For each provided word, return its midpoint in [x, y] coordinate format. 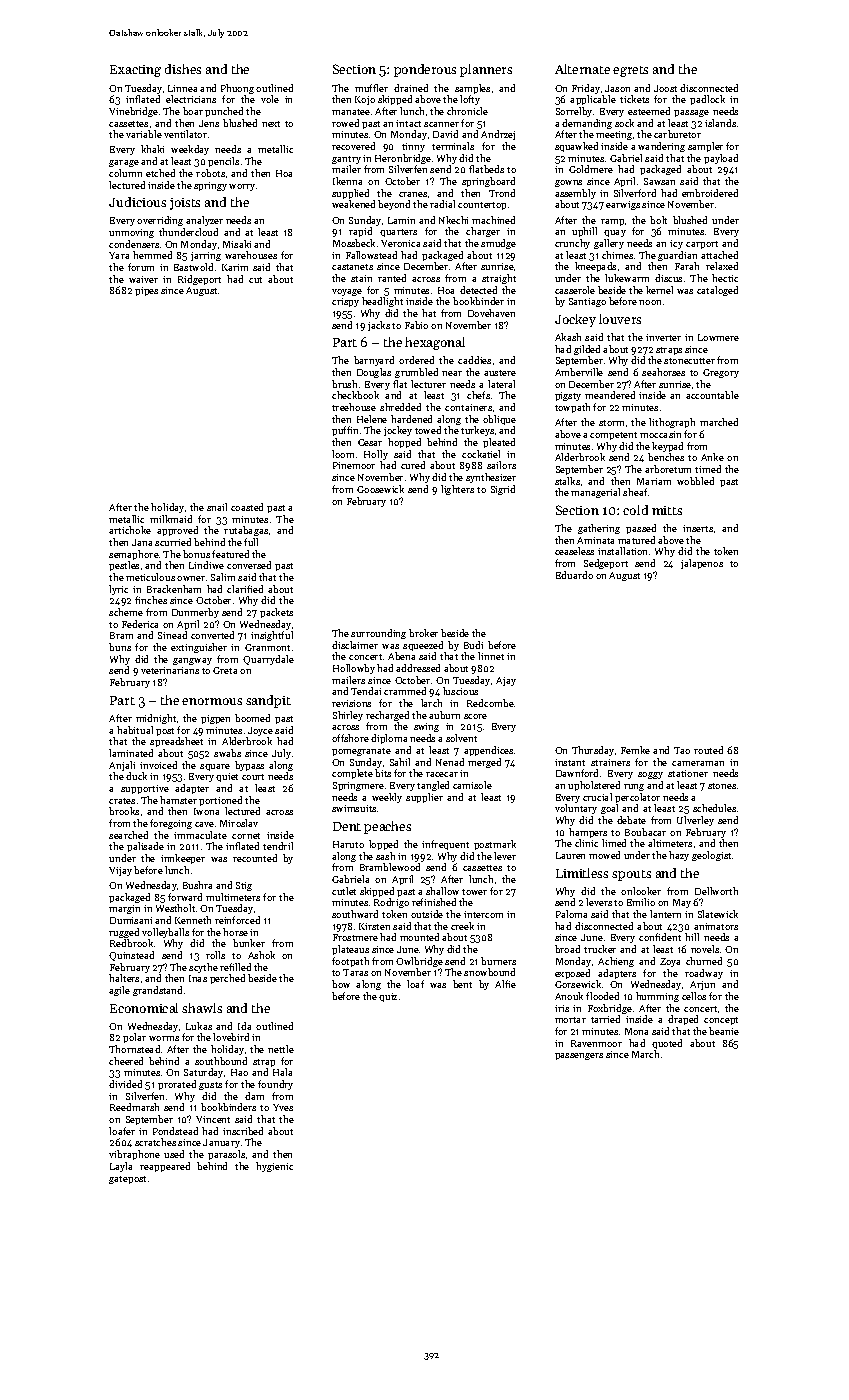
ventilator [185, 134]
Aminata [595, 540]
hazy [679, 856]
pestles [124, 566]
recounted [255, 858]
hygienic [274, 1167]
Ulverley [695, 821]
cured [413, 465]
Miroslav [239, 823]
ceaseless [574, 551]
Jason [617, 88]
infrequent [445, 845]
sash [385, 856]
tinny [413, 147]
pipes [146, 291]
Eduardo [574, 575]
